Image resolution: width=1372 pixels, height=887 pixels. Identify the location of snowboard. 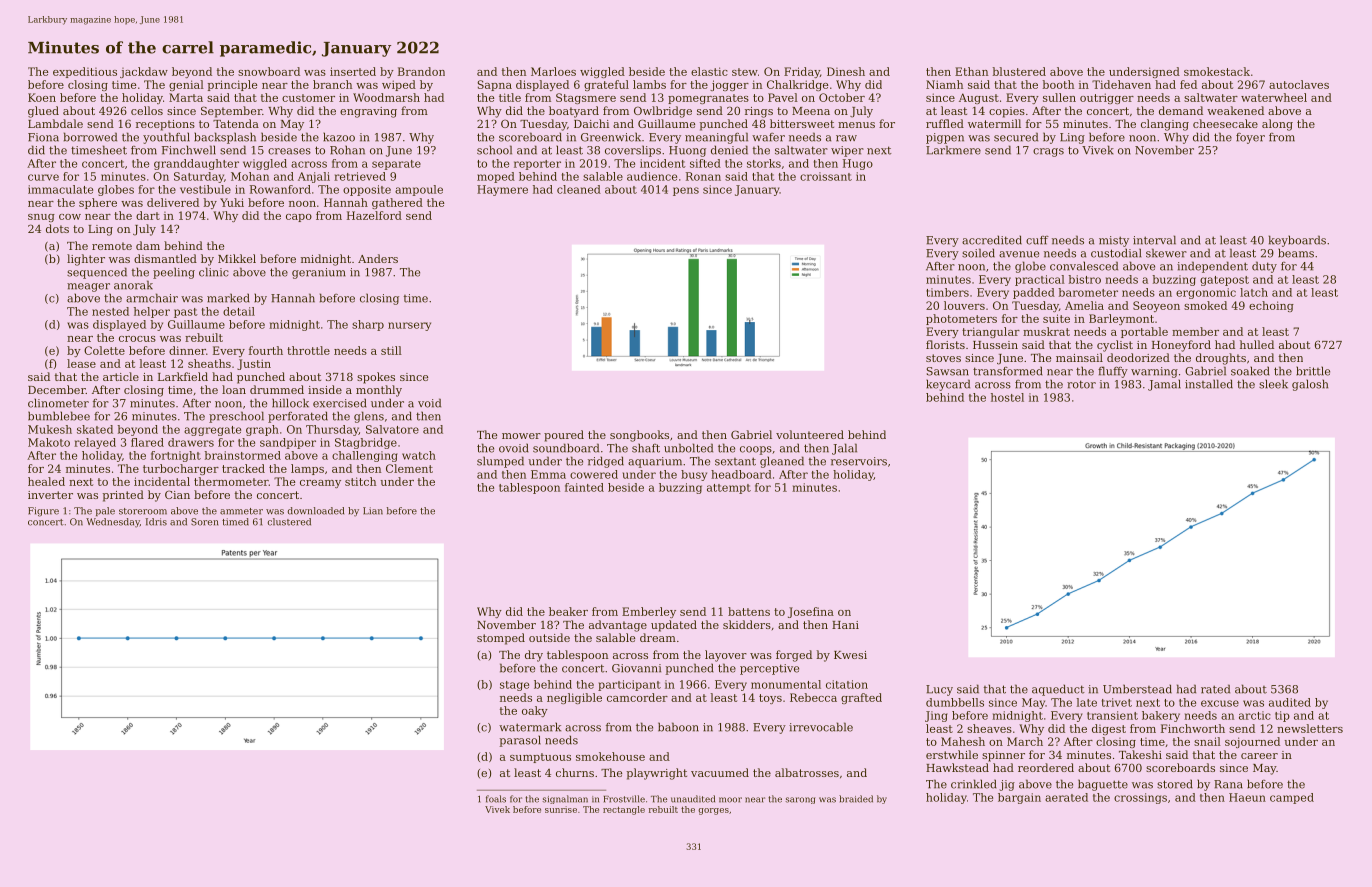
(269, 71).
